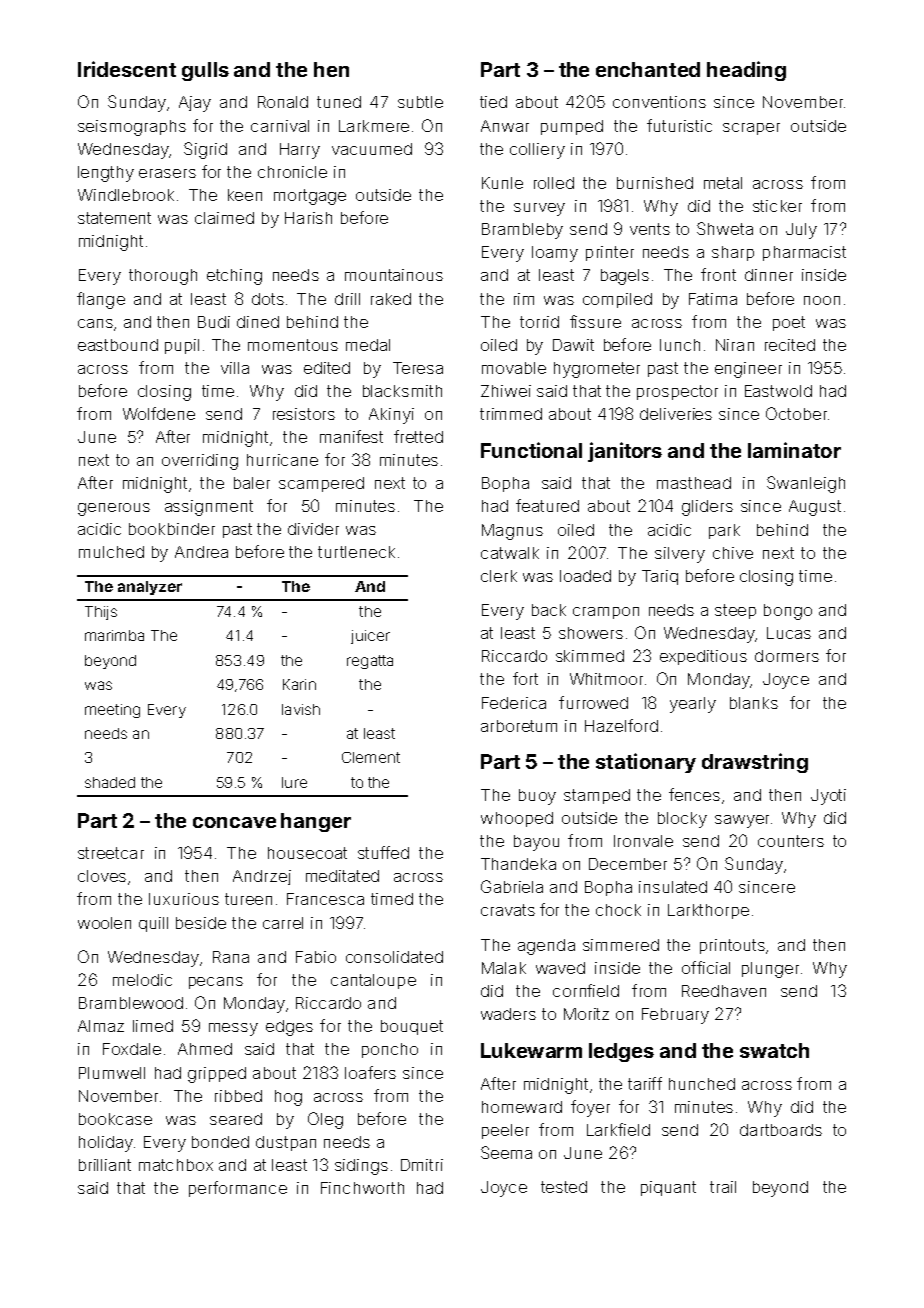 Image resolution: width=924 pixels, height=1308 pixels. Describe the element at coordinates (238, 1189) in the screenshot. I see `performance` at that location.
